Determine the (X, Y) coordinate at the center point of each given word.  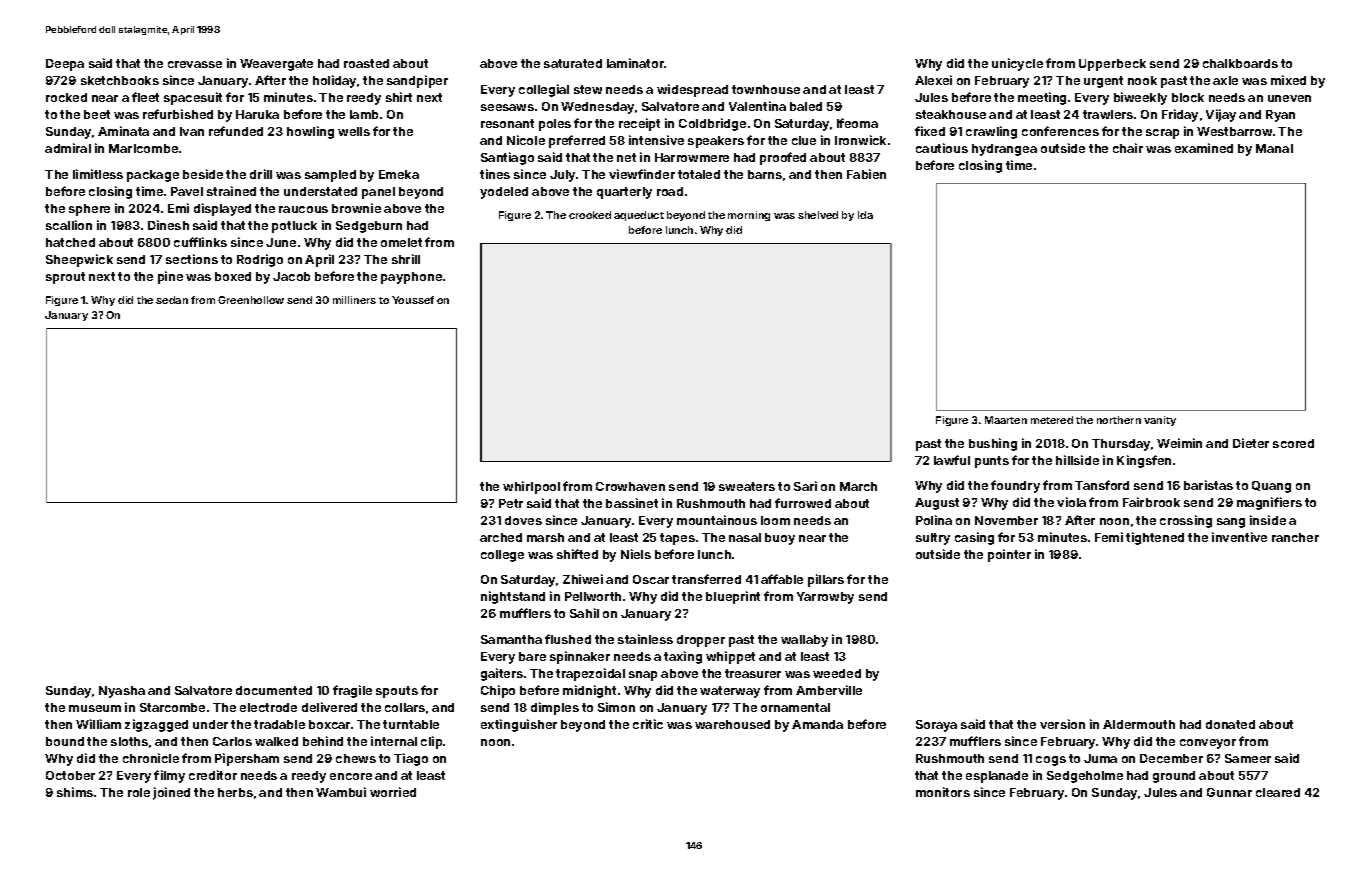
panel (378, 193)
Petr (511, 503)
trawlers (1108, 114)
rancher (1295, 537)
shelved (818, 215)
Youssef (413, 300)
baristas (1208, 485)
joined (171, 793)
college (502, 556)
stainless (645, 639)
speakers (716, 142)
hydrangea (1004, 150)
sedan (172, 300)
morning (749, 216)
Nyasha (122, 692)
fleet (145, 97)
